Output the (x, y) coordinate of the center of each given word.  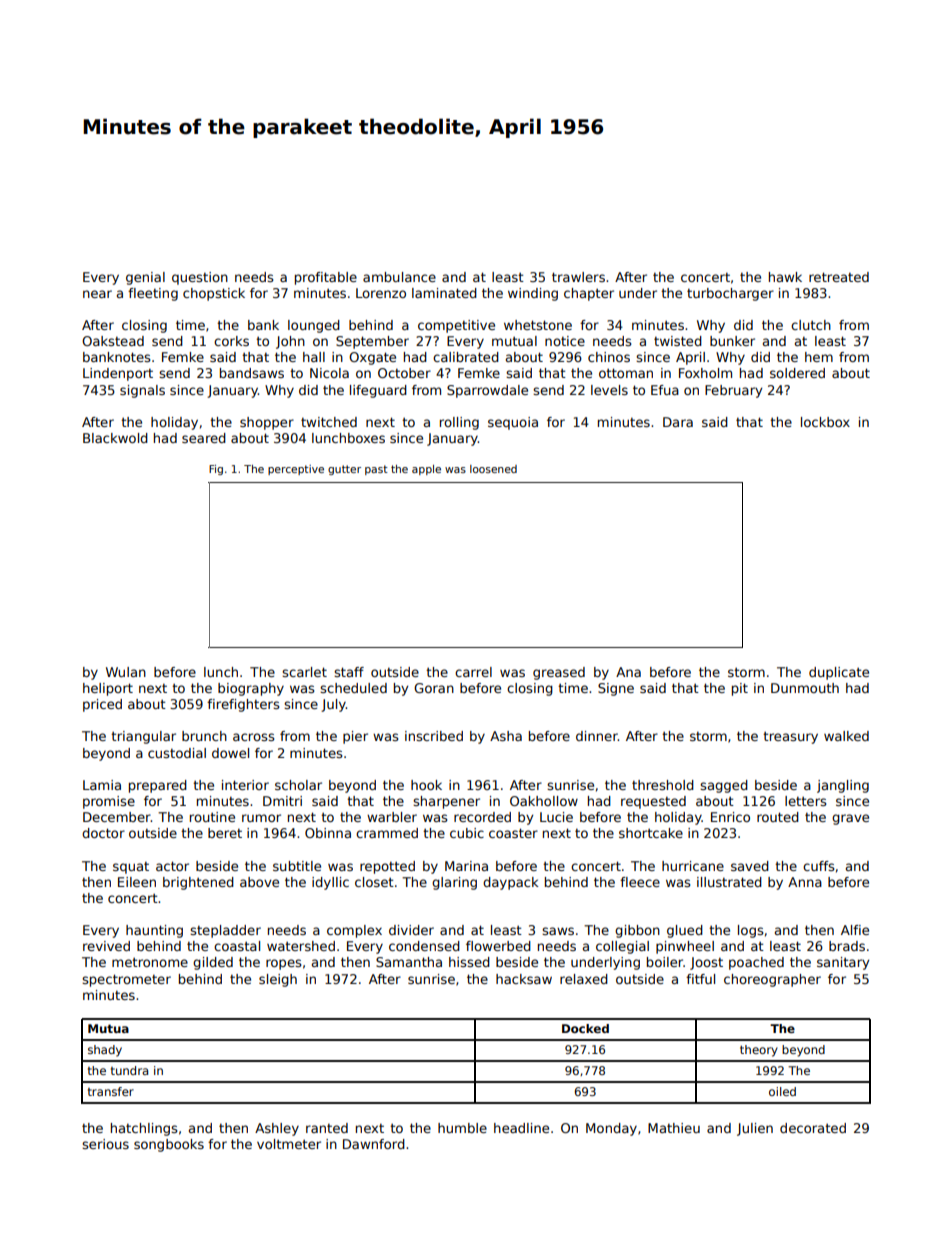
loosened (493, 469)
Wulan (126, 672)
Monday (611, 1129)
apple (426, 470)
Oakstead (113, 341)
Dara (678, 422)
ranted (327, 1128)
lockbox (825, 422)
